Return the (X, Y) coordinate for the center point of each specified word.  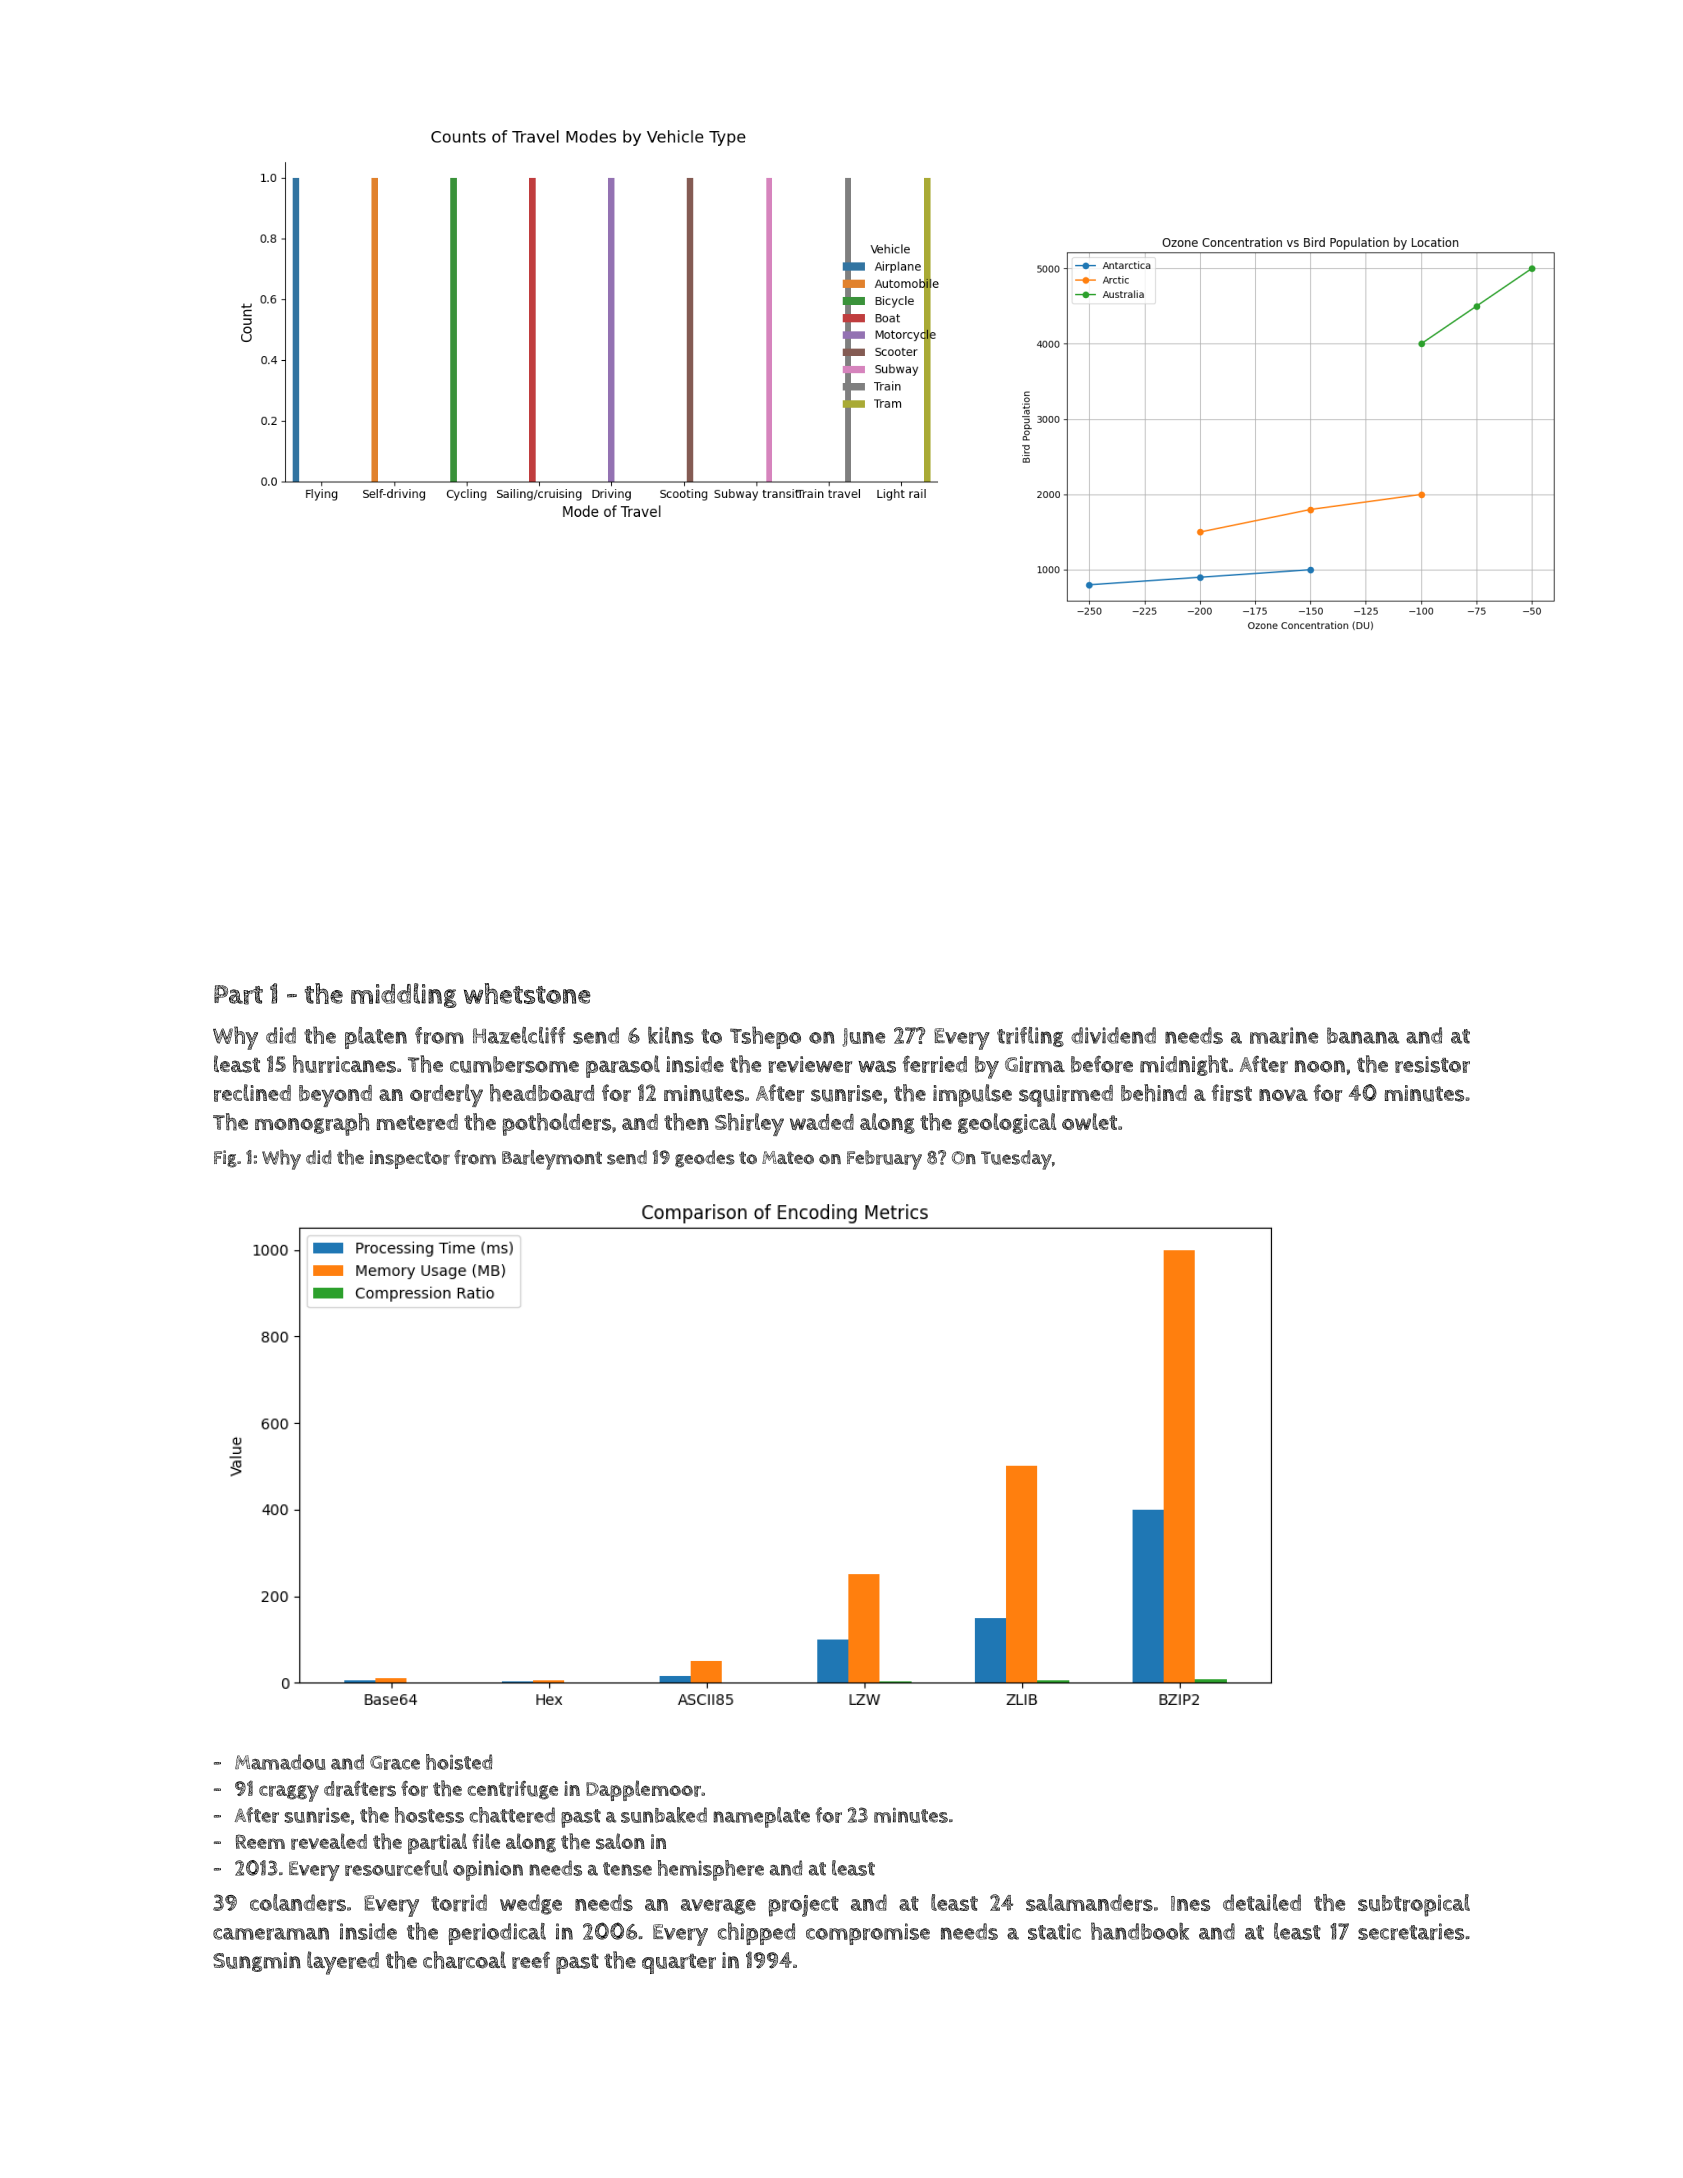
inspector (410, 1159)
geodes (705, 1159)
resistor (1432, 1064)
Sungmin (257, 1962)
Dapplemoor (643, 1790)
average (718, 1907)
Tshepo (765, 1037)
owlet (1089, 1121)
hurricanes (344, 1064)
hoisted (459, 1762)
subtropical (1414, 1905)
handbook (1140, 1931)
